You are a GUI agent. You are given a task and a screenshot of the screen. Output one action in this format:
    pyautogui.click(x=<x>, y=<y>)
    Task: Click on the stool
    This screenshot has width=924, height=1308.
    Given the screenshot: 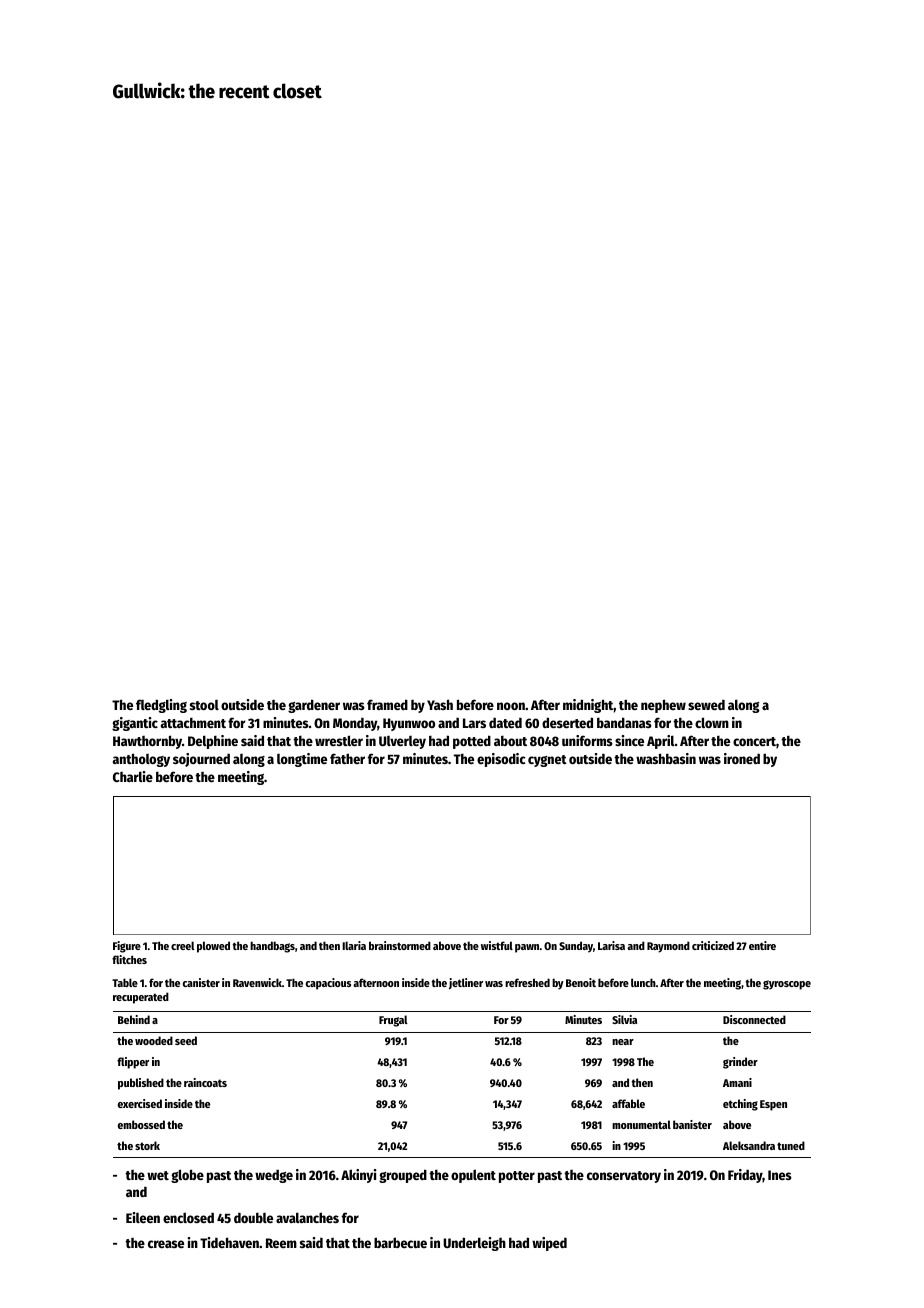 What is the action you would take?
    pyautogui.click(x=204, y=705)
